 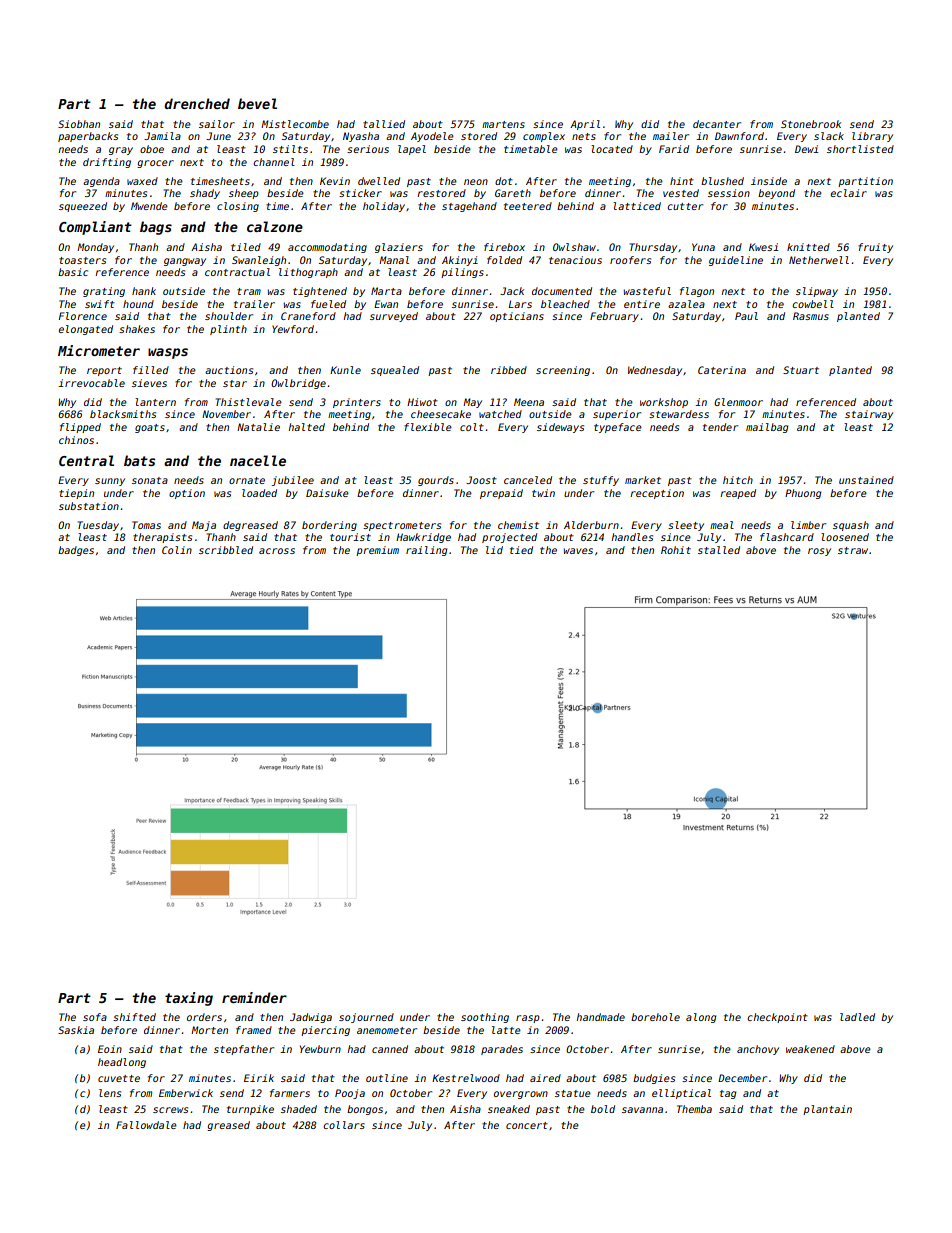 What do you see at coordinates (402, 526) in the document?
I see `spectrometers` at bounding box center [402, 526].
